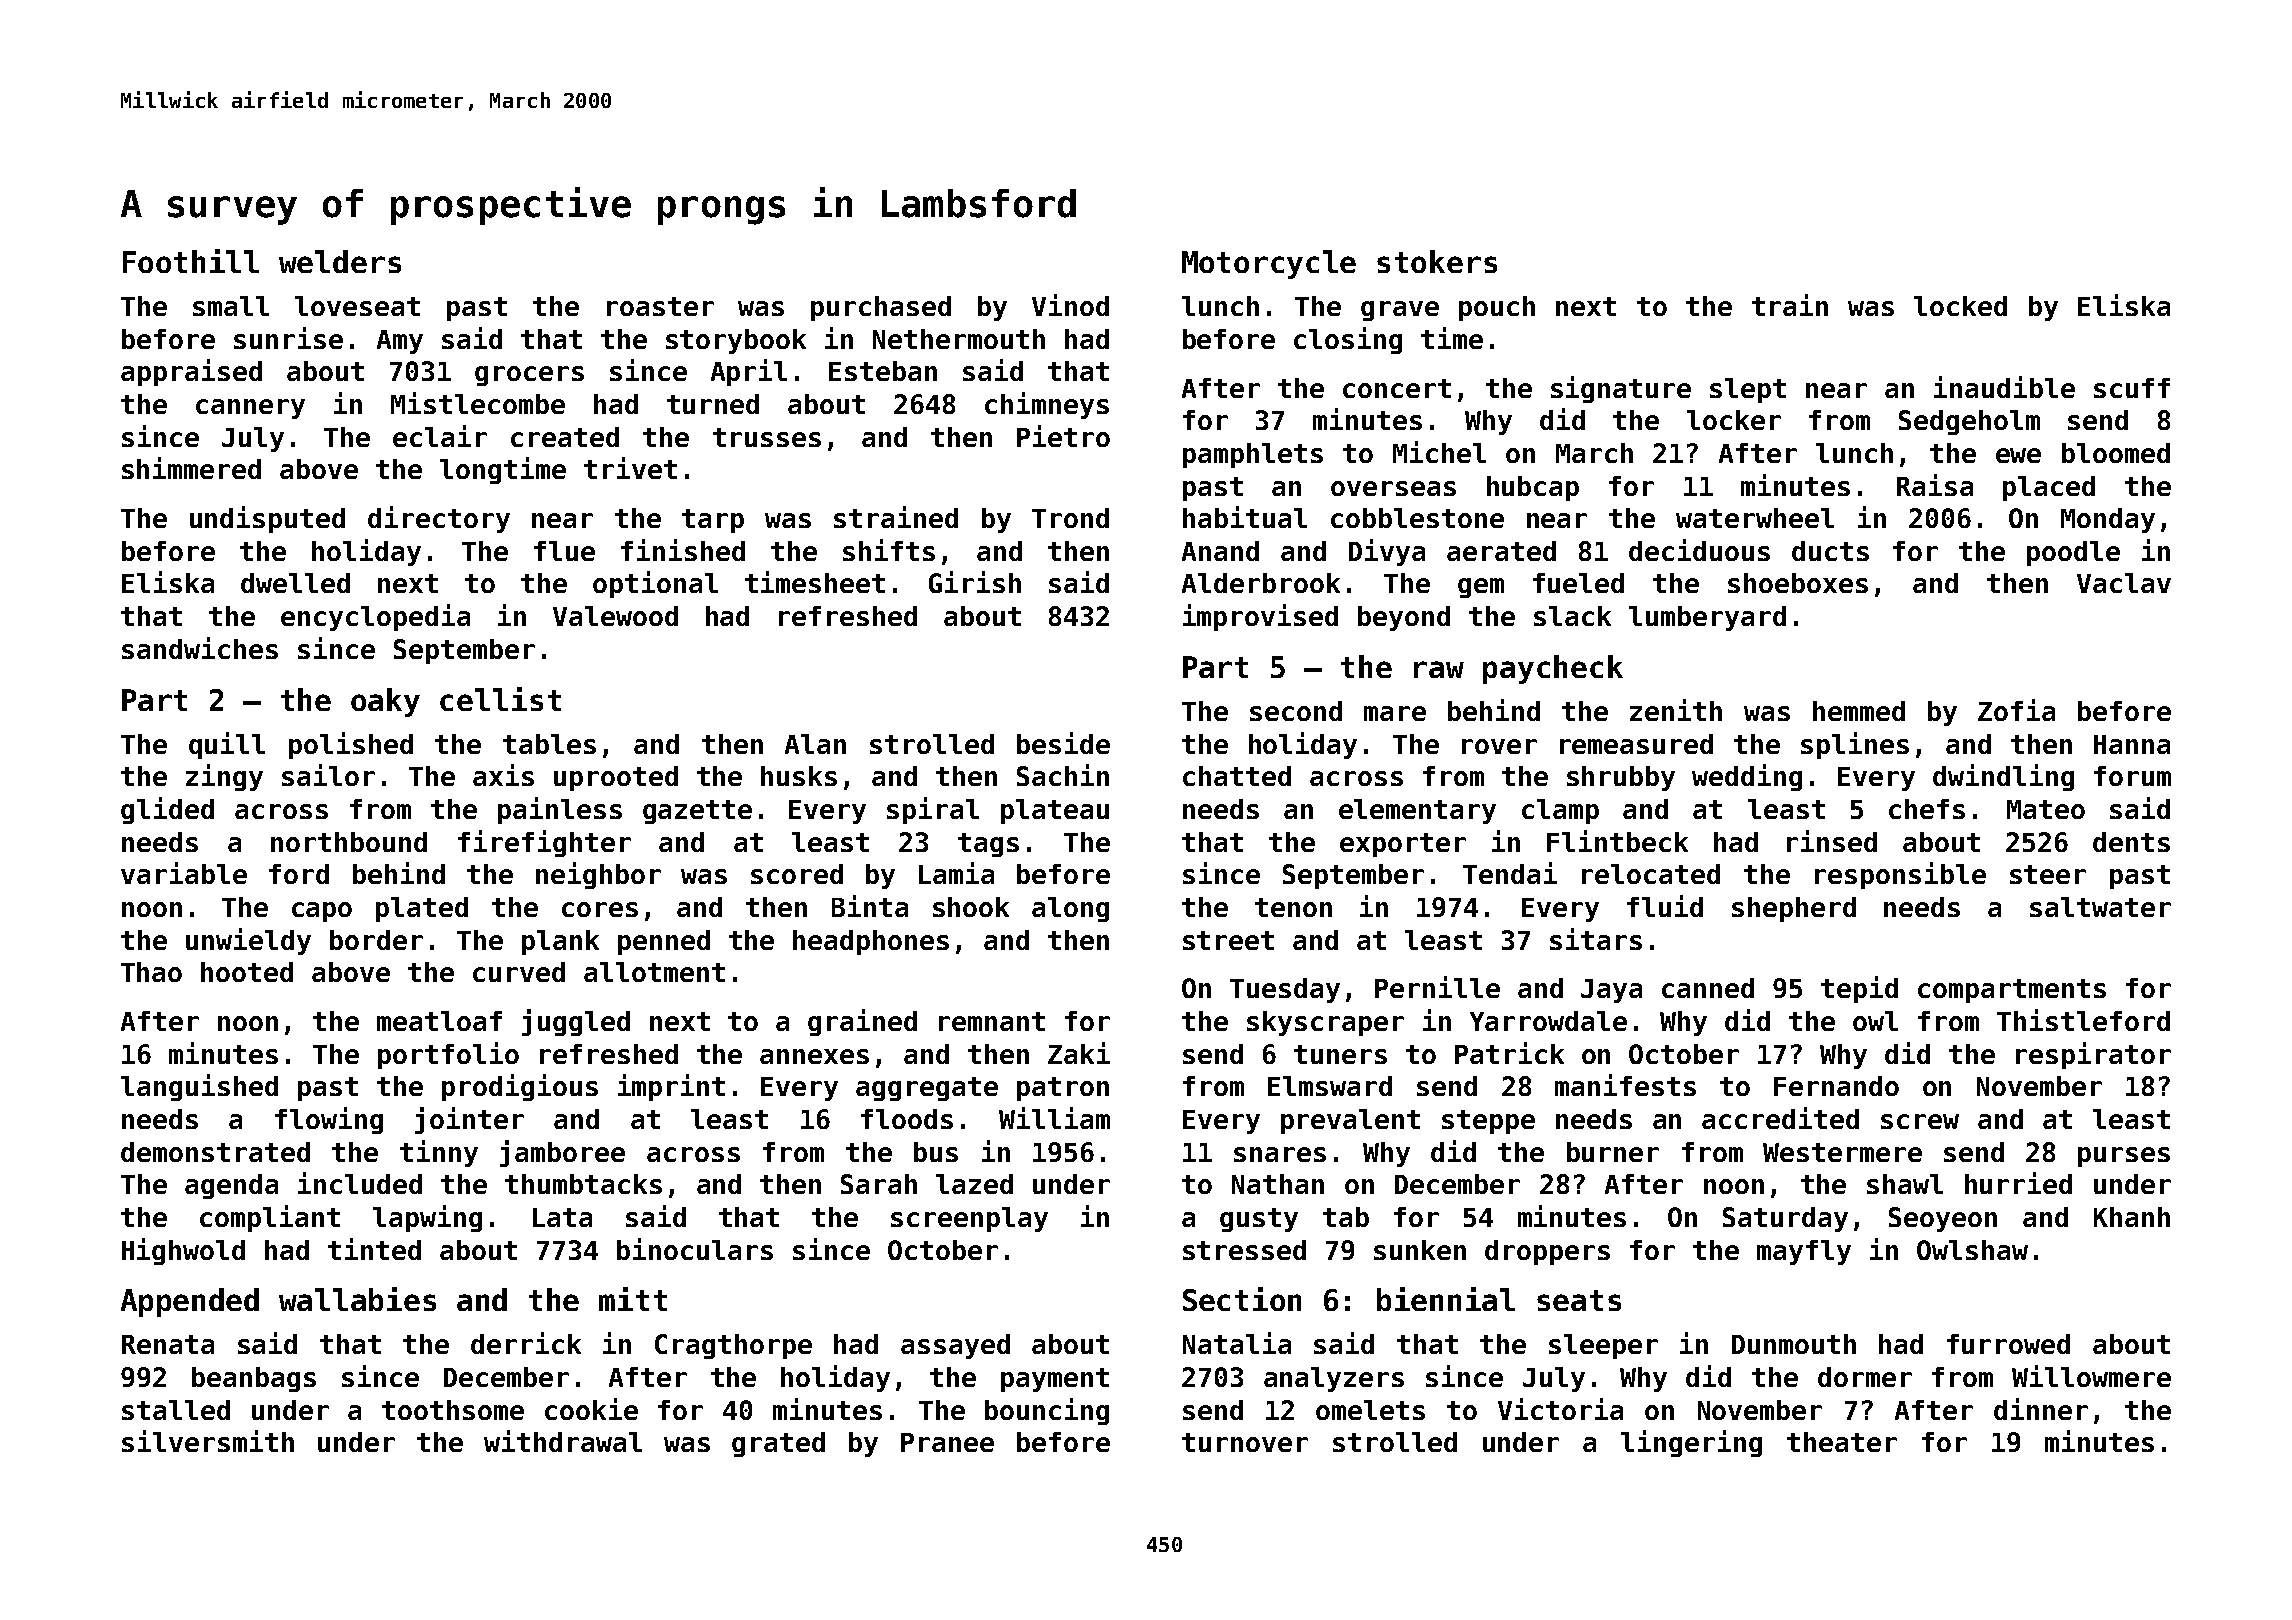  What do you see at coordinates (2046, 809) in the screenshot?
I see `Mateo` at bounding box center [2046, 809].
